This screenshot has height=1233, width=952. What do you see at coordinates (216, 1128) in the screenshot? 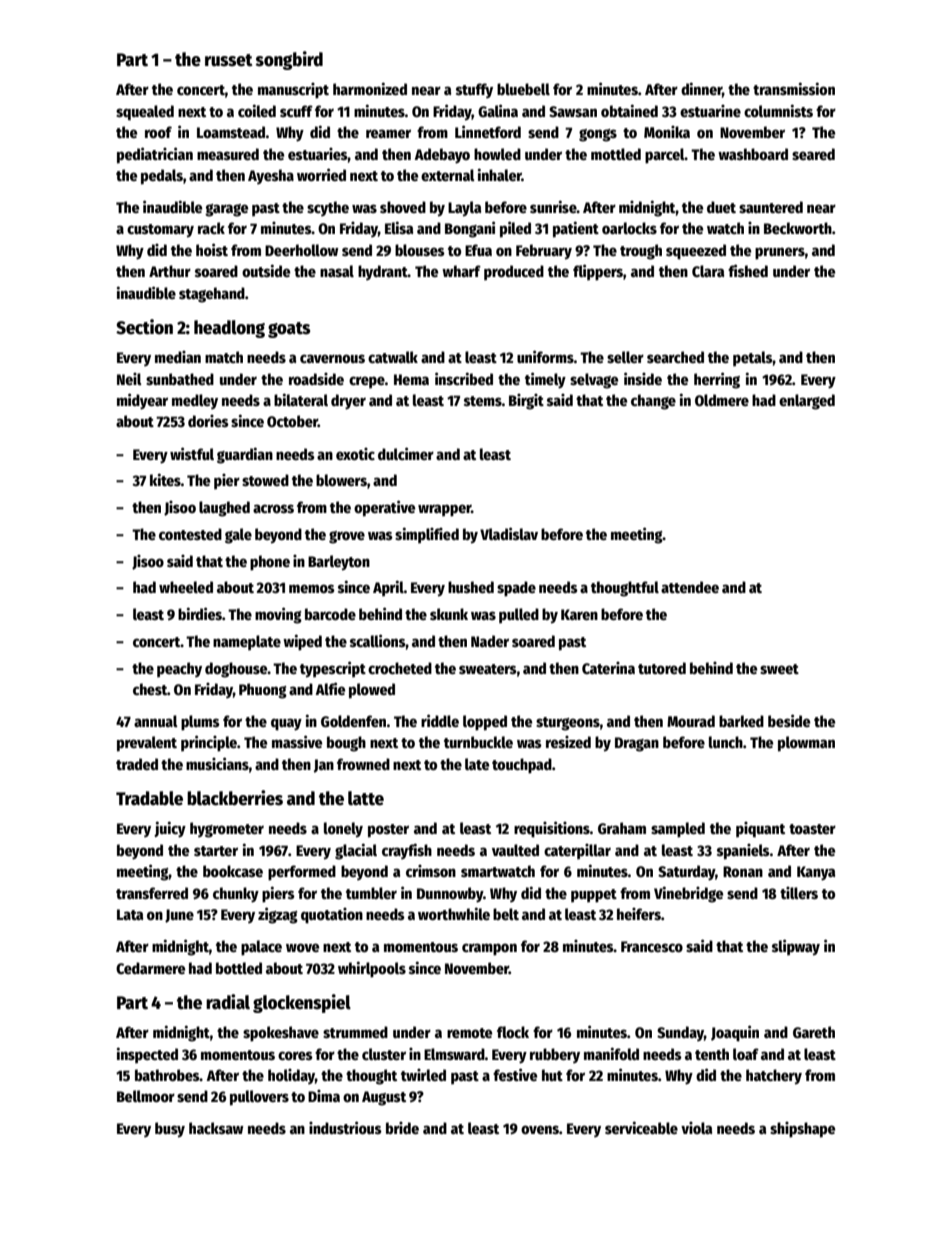
I see `hacksaw` at bounding box center [216, 1128].
